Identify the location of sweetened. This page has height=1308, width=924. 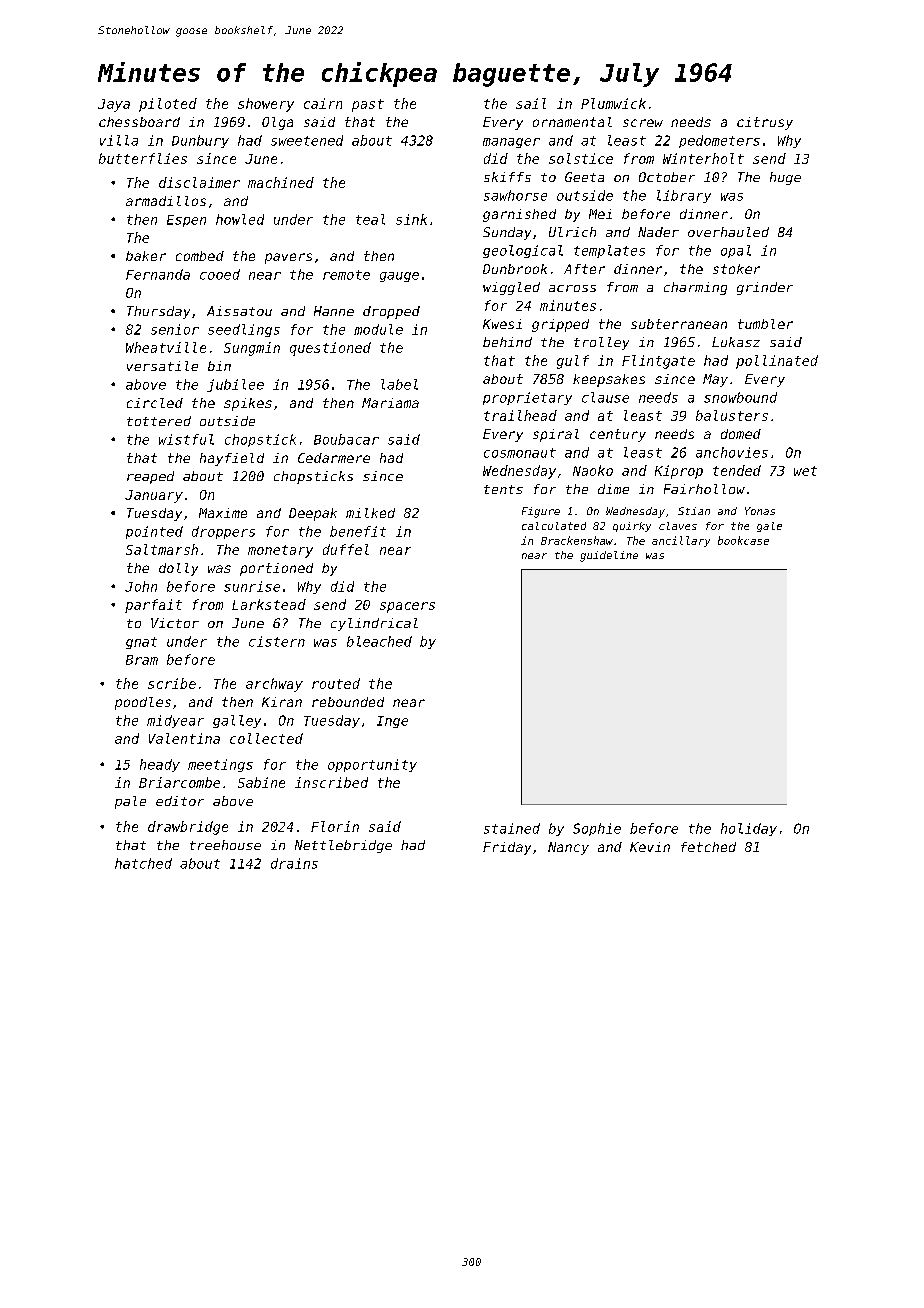
(307, 140).
